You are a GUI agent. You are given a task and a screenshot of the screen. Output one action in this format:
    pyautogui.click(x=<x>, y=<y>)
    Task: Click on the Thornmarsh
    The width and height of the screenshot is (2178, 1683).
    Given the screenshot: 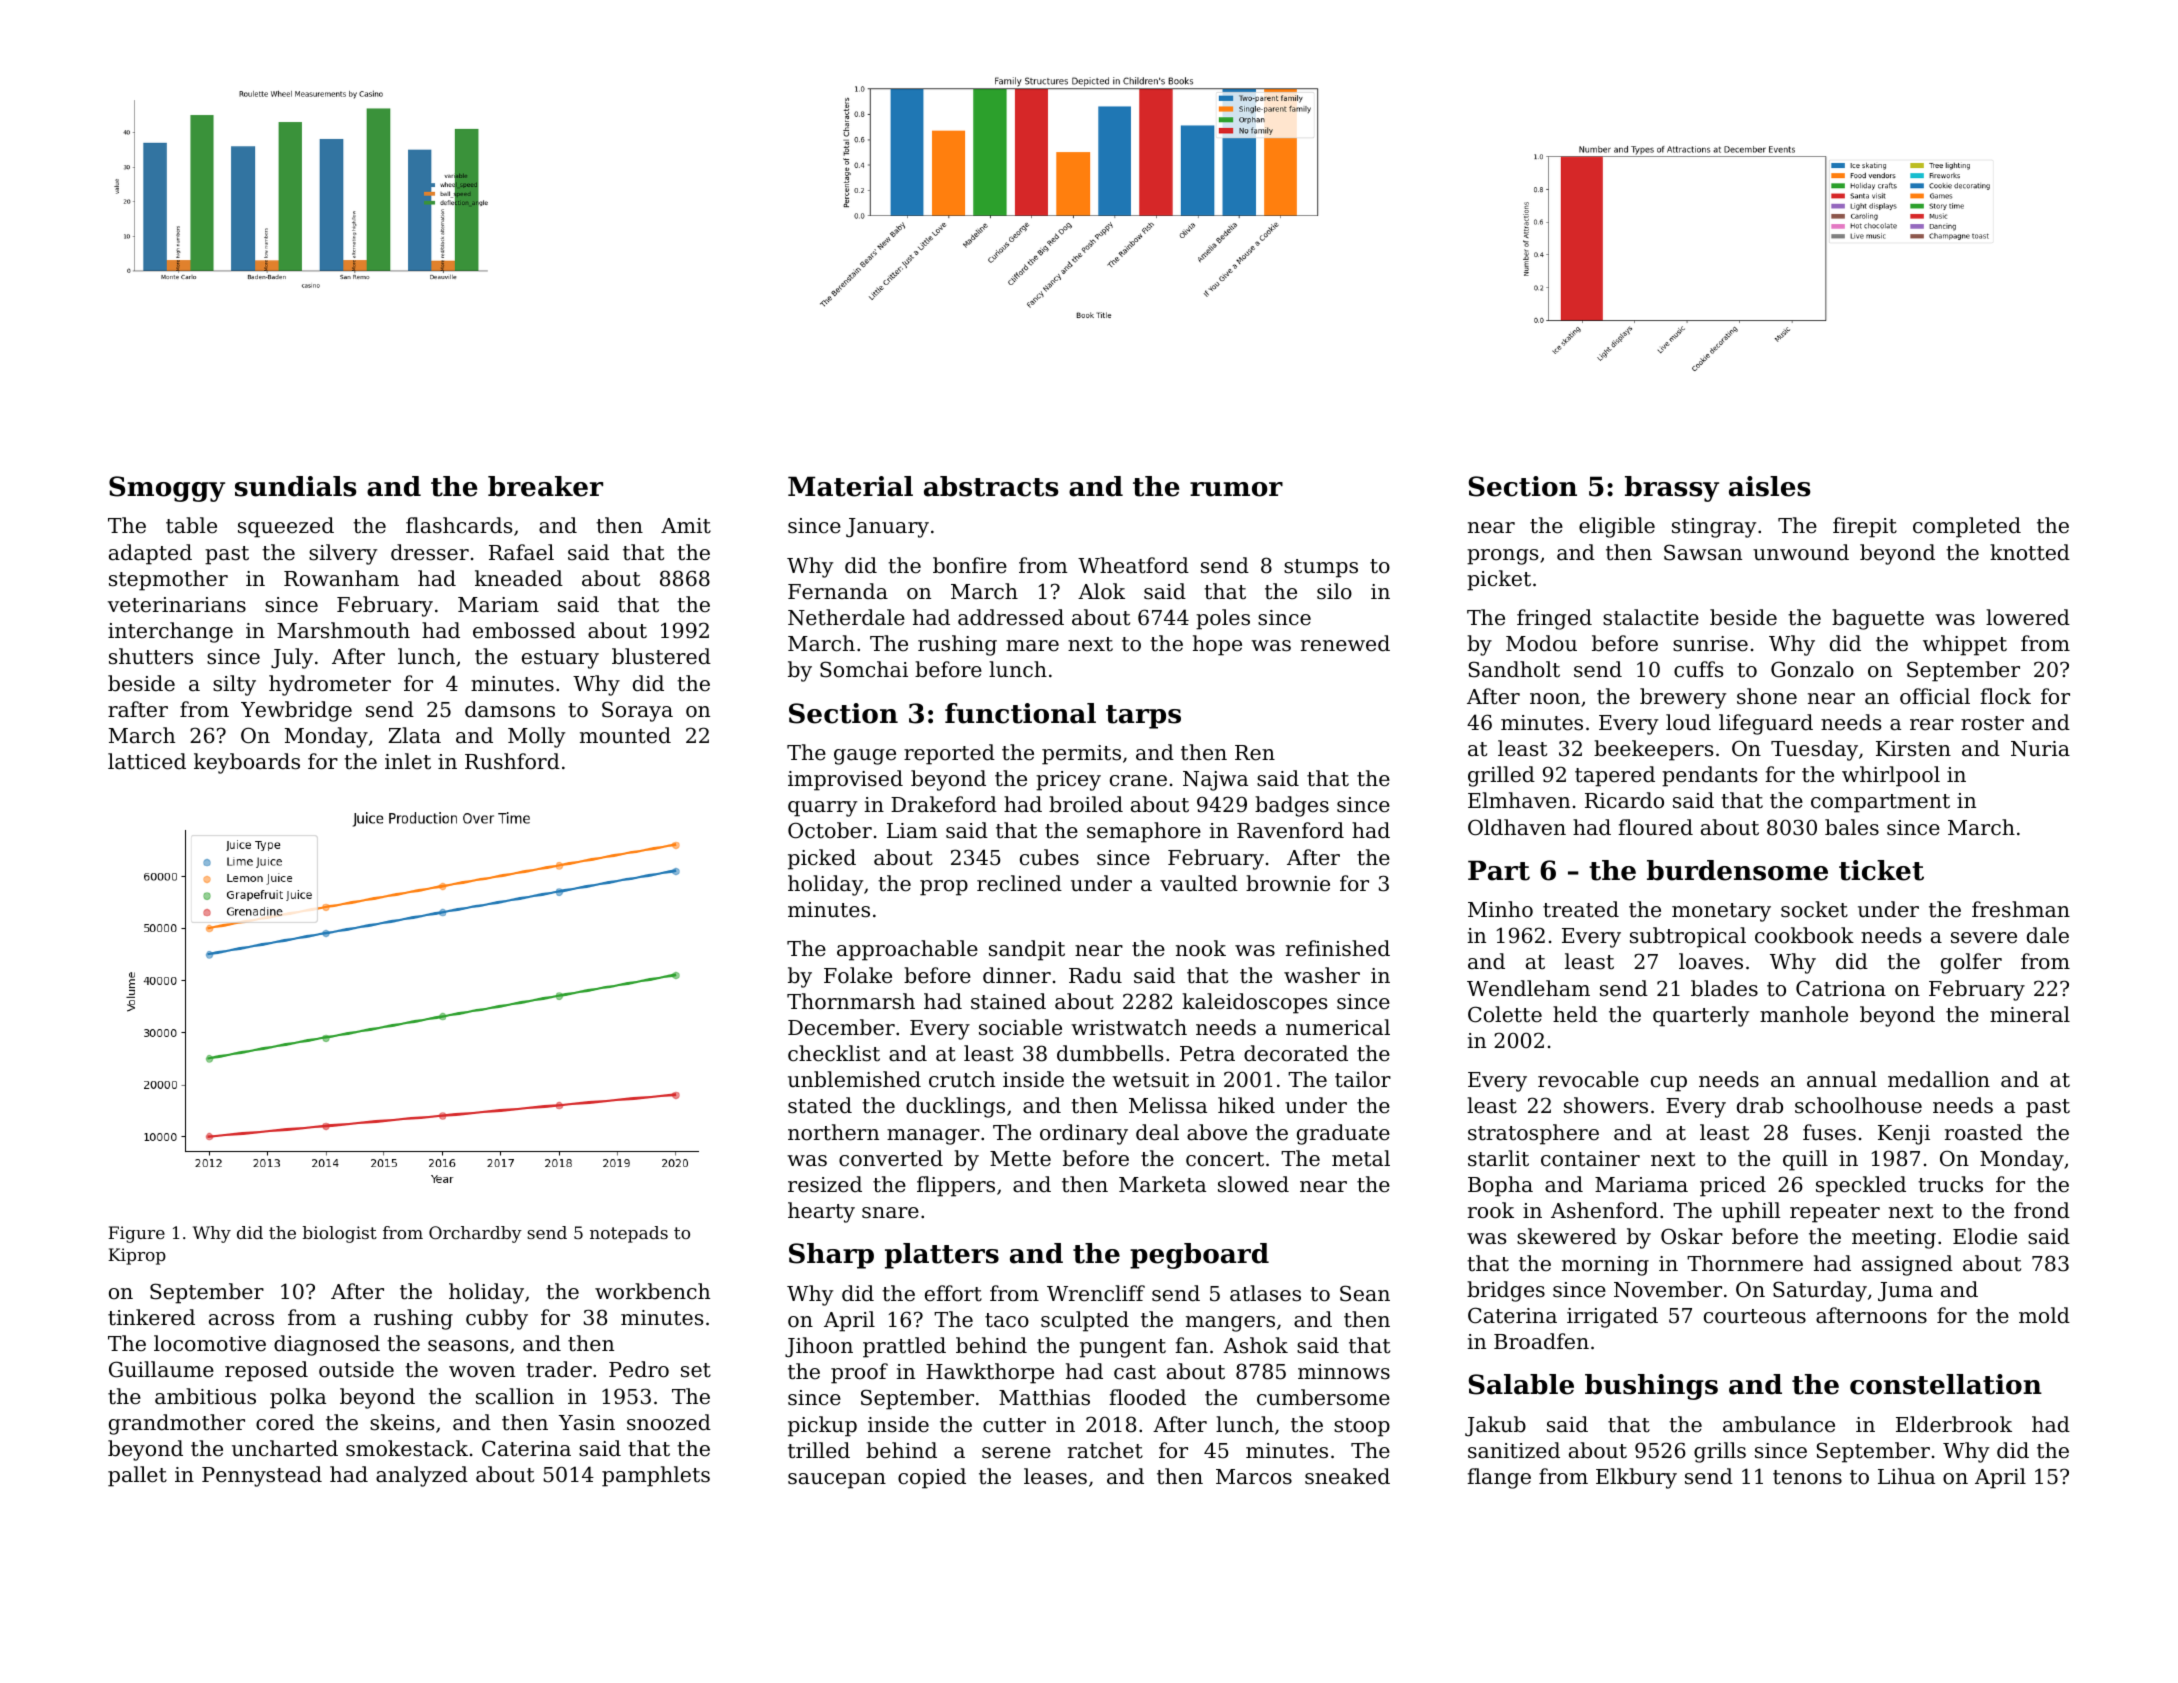 What is the action you would take?
    pyautogui.click(x=851, y=1001)
